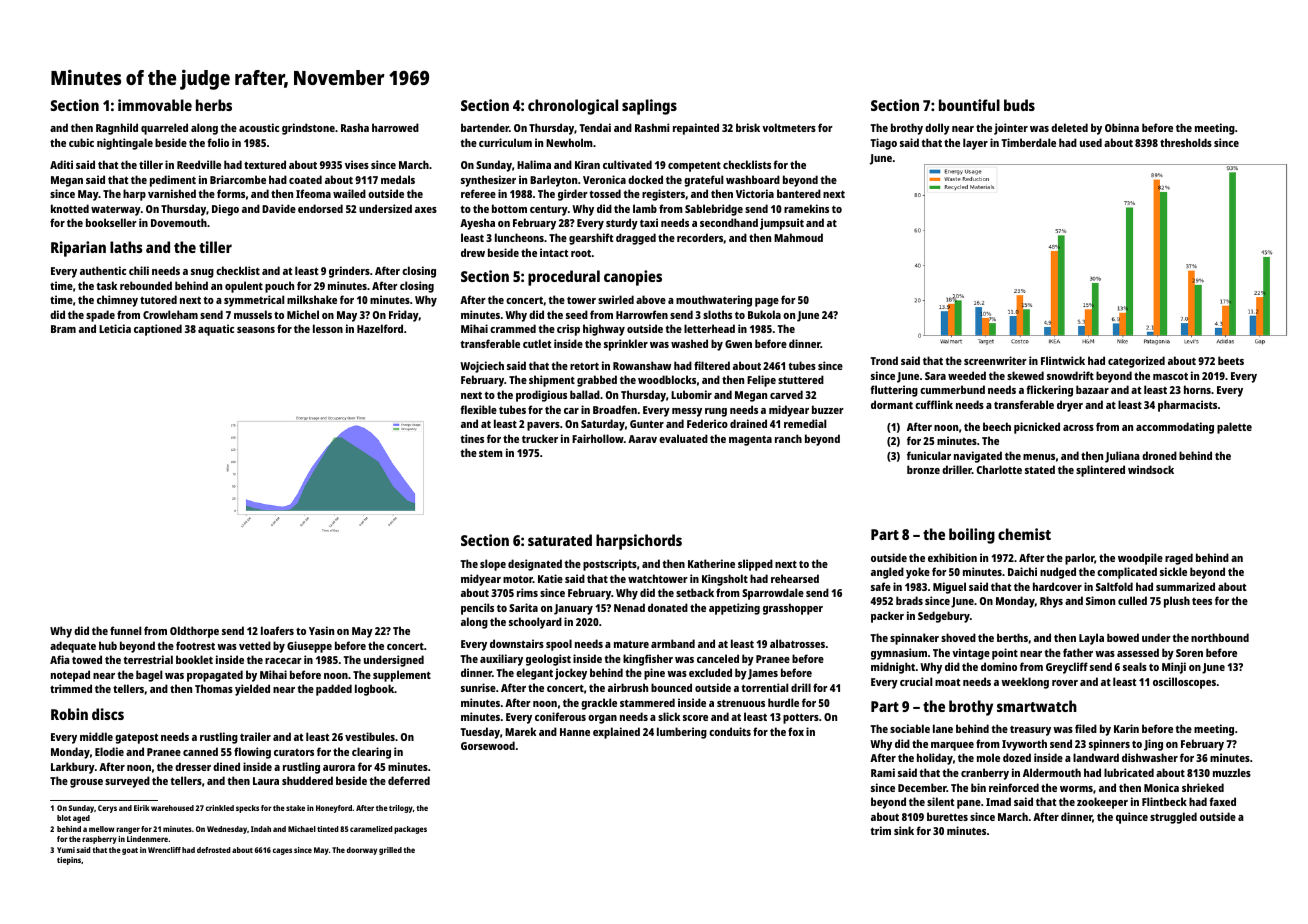  Describe the element at coordinates (73, 768) in the screenshot. I see `Larkbury` at that location.
